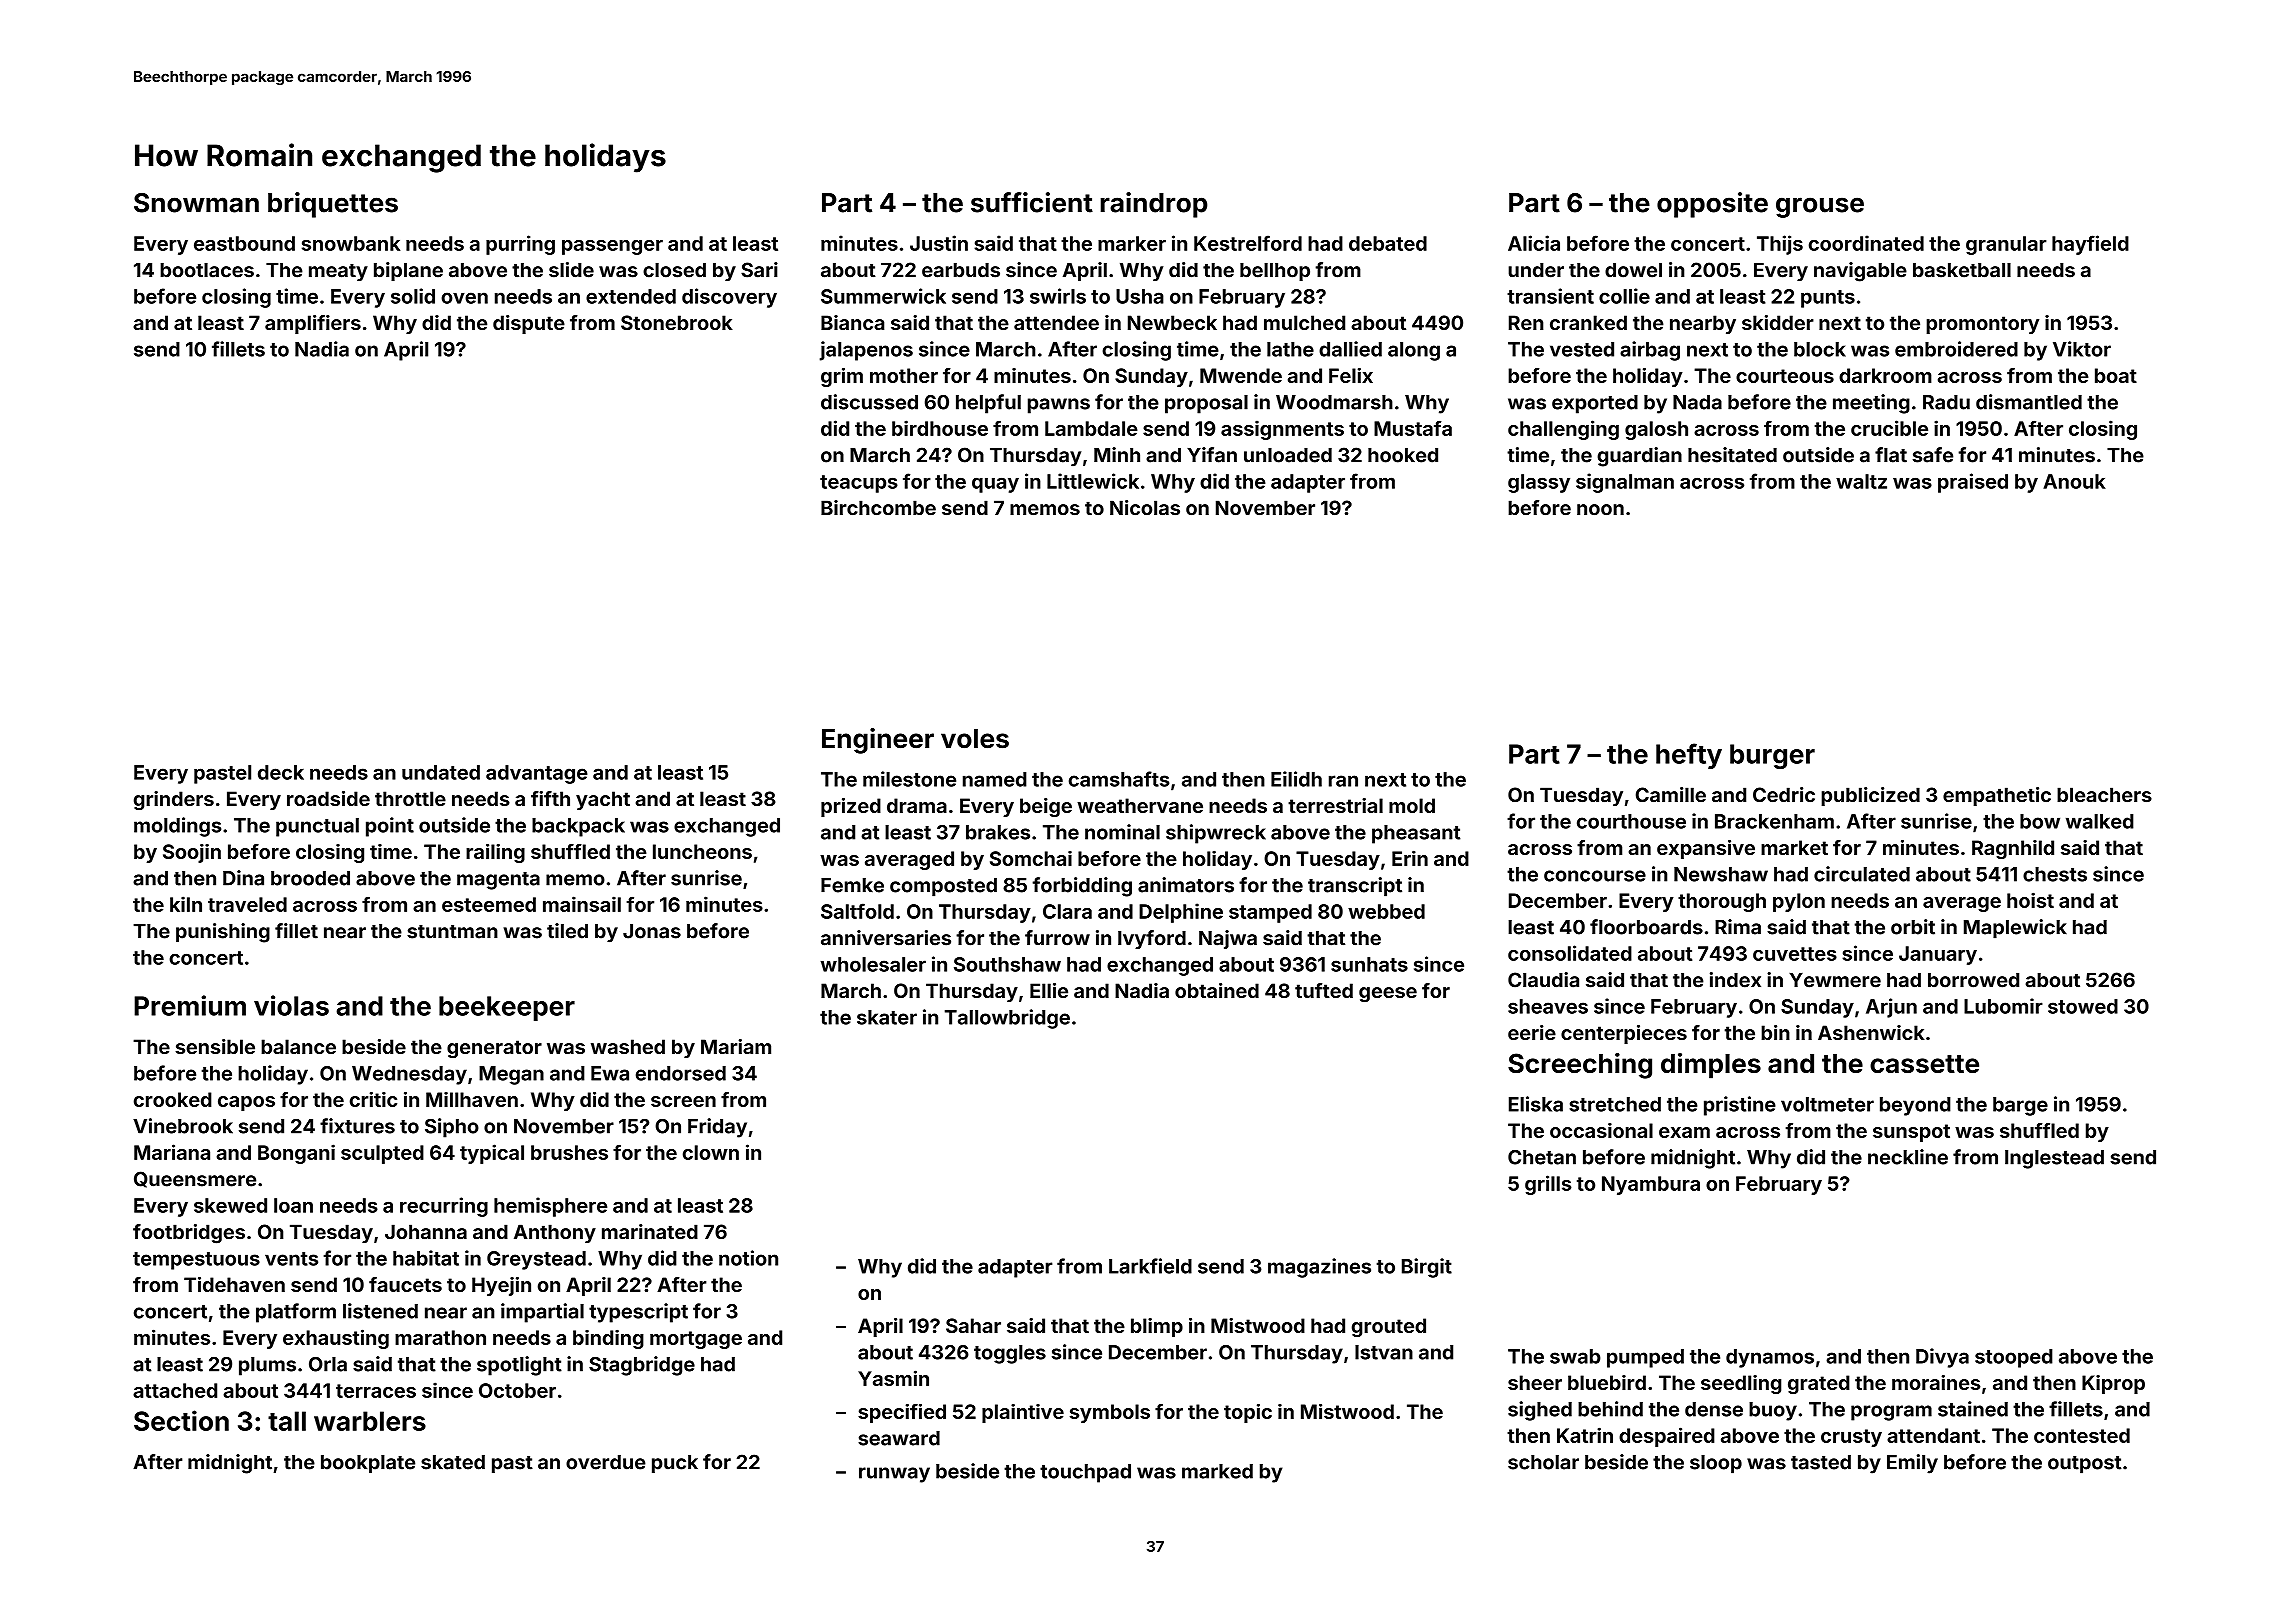 This document has width=2292, height=1620. What do you see at coordinates (1539, 483) in the document?
I see `glassy` at bounding box center [1539, 483].
